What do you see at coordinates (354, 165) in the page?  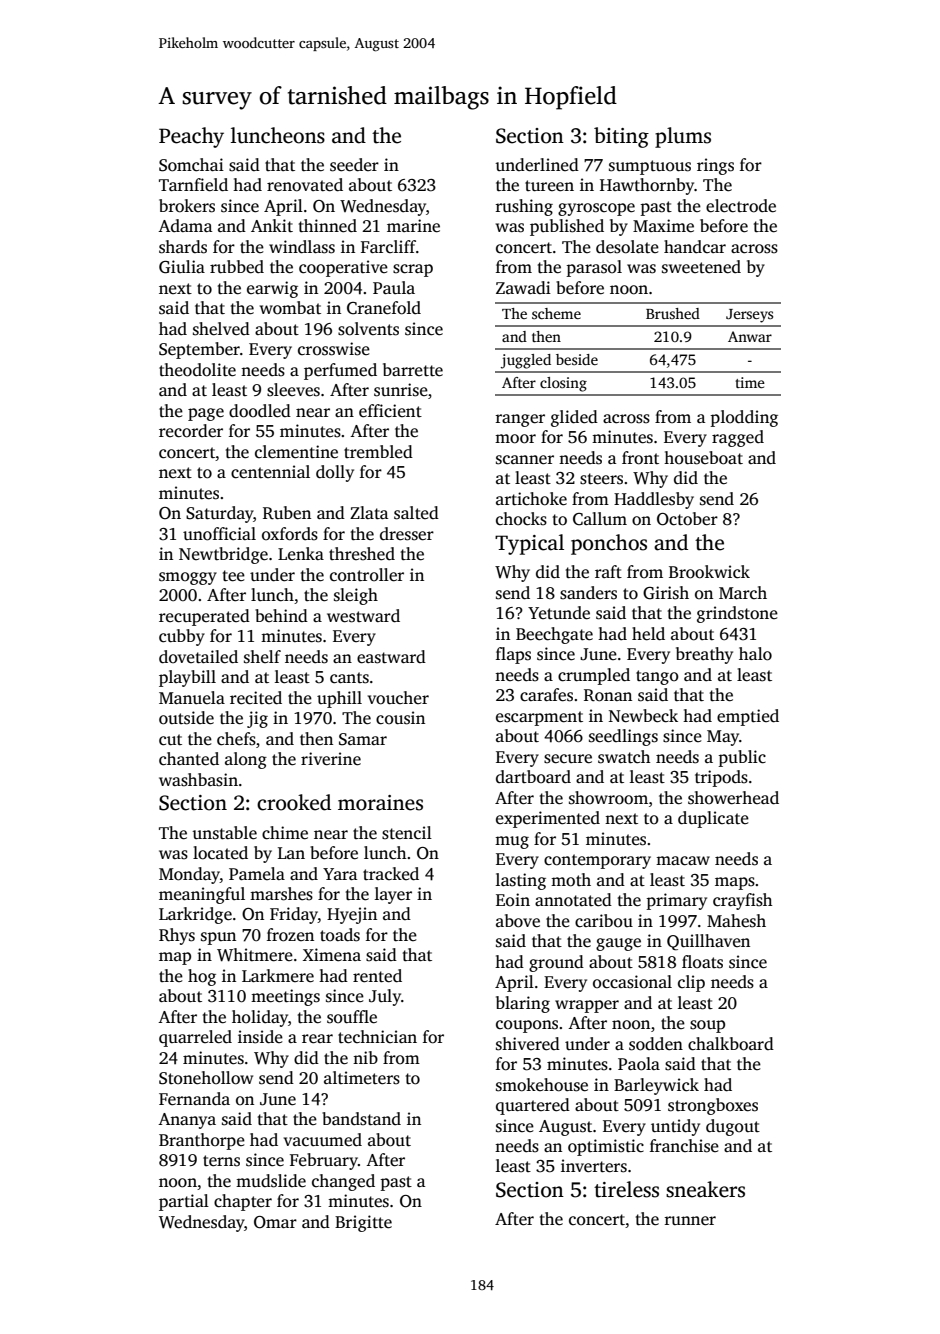 I see `seeder` at bounding box center [354, 165].
